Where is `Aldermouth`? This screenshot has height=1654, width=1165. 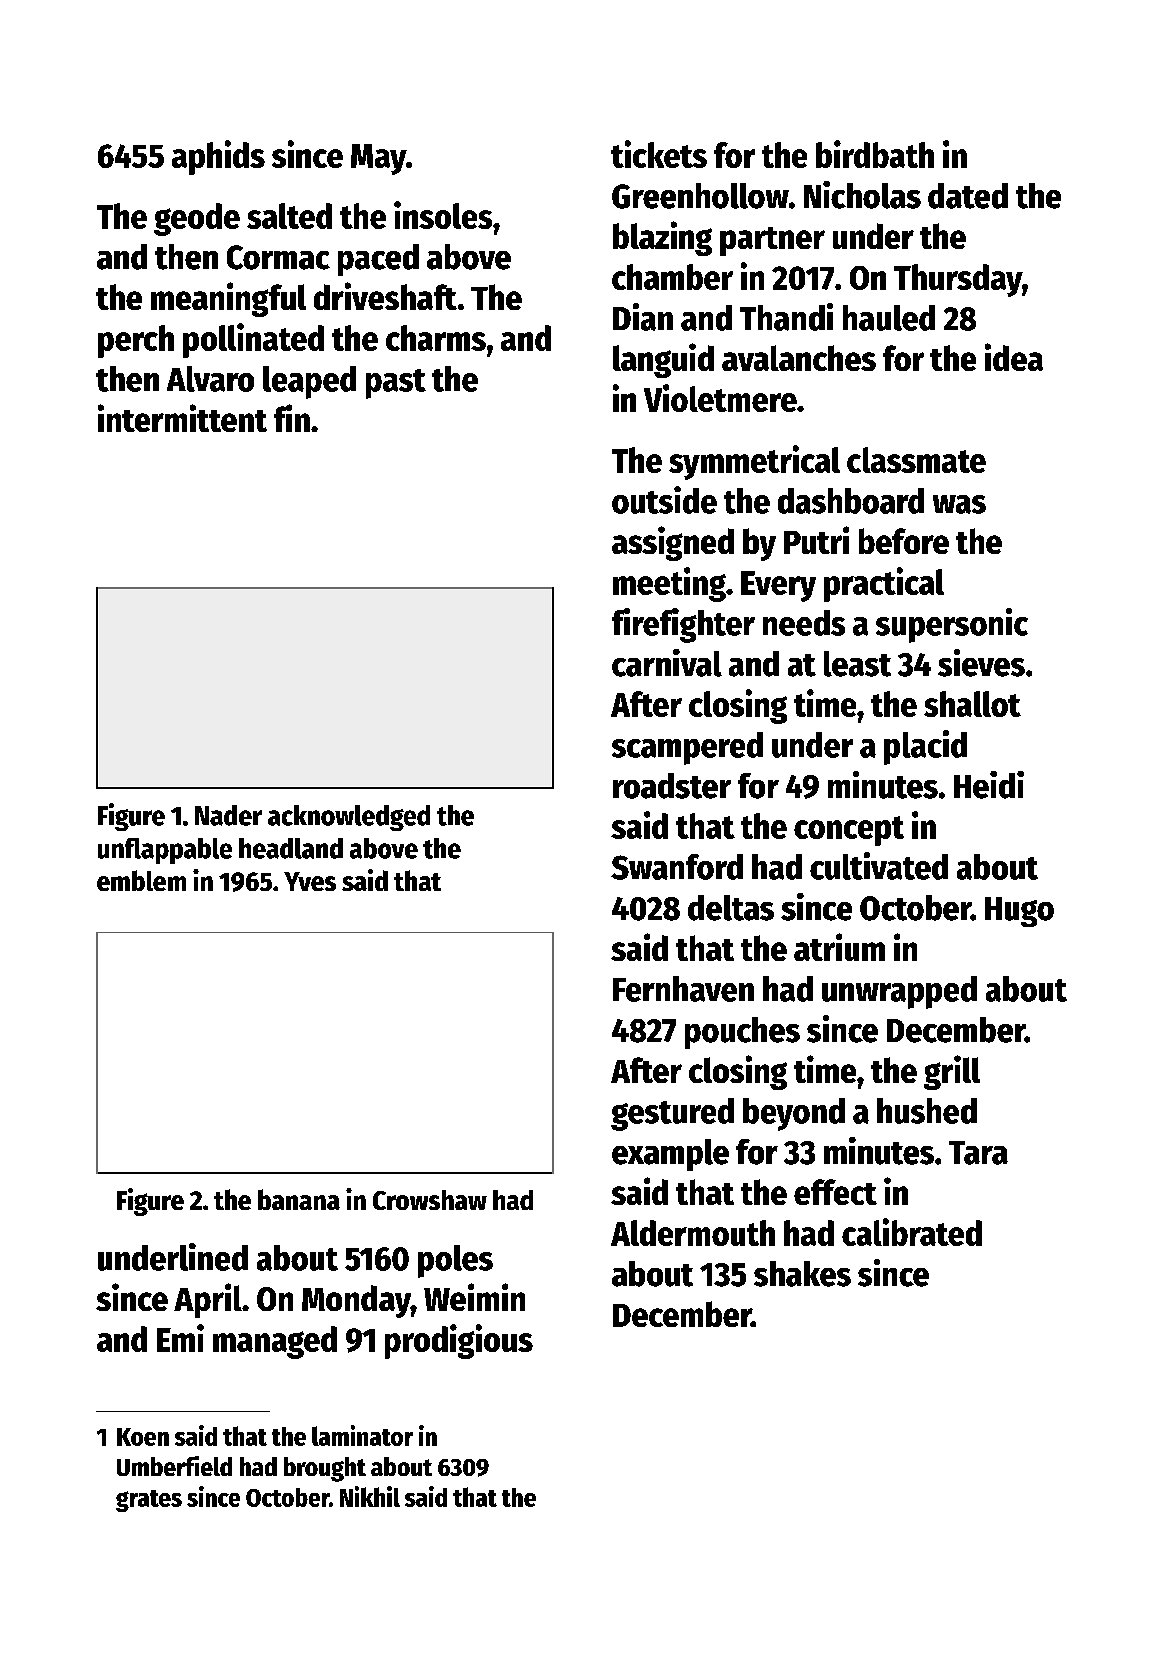
Aldermouth is located at coordinates (693, 1233).
